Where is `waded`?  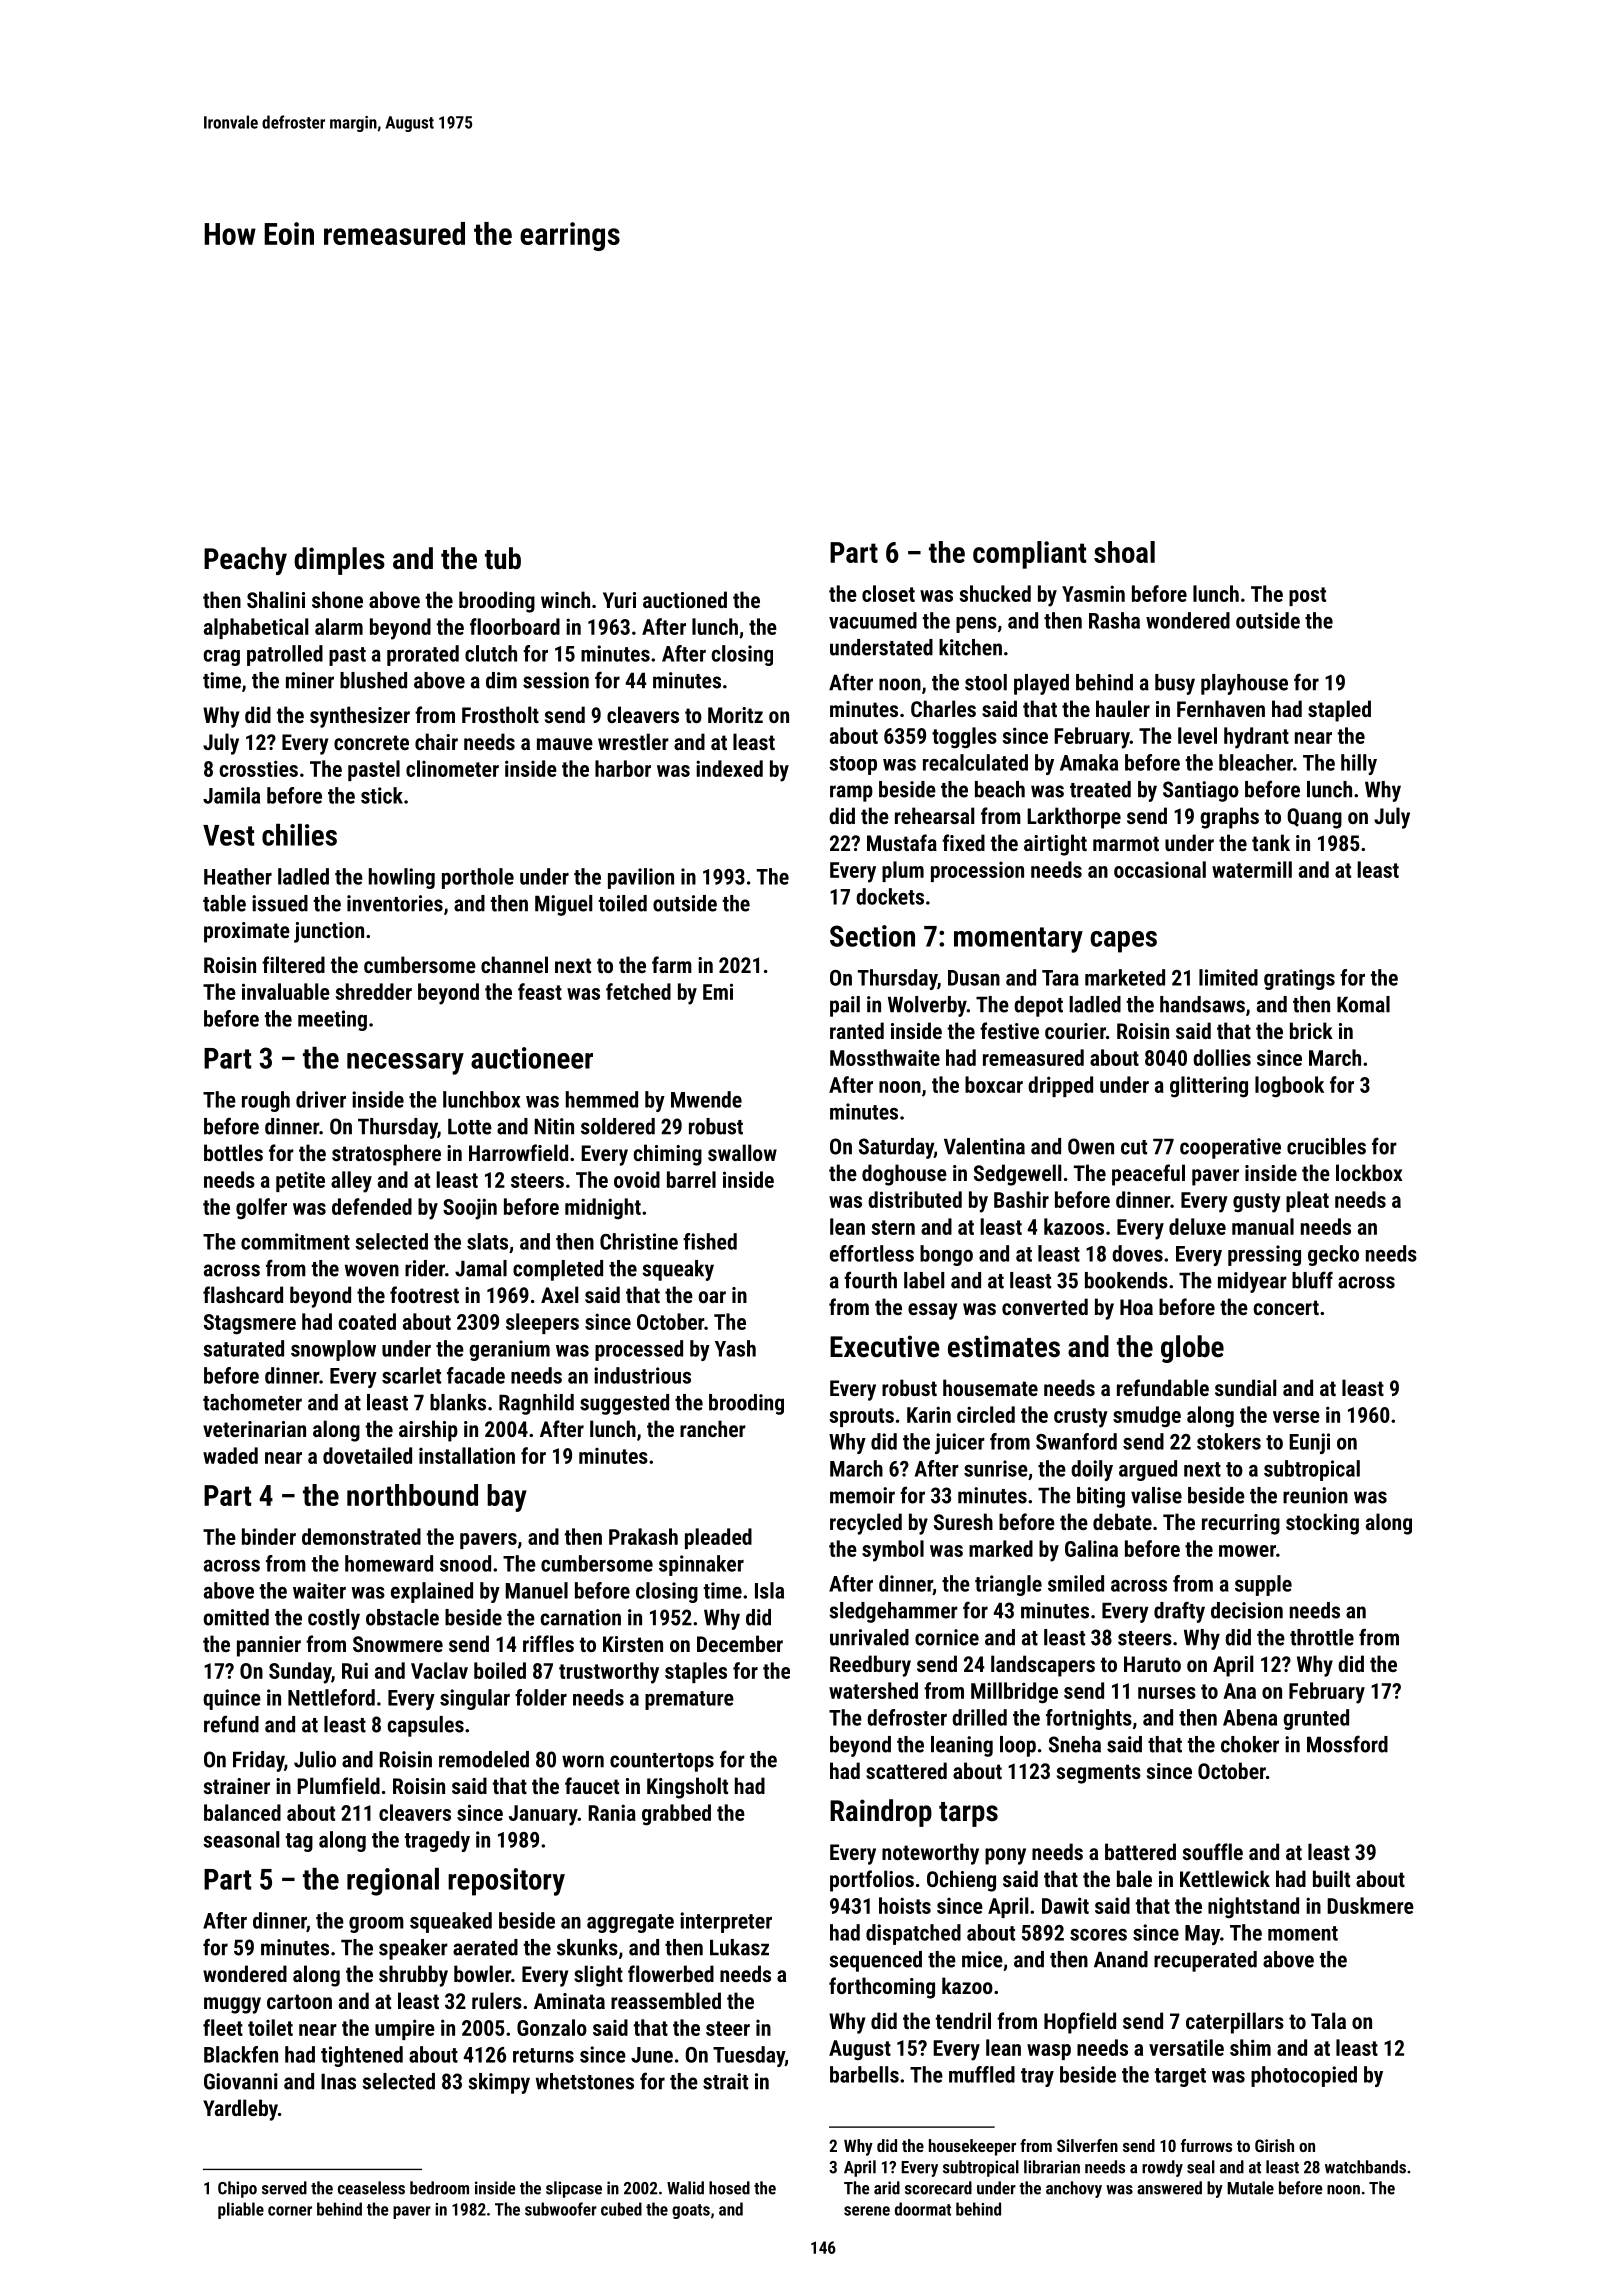
waded is located at coordinates (230, 1455).
